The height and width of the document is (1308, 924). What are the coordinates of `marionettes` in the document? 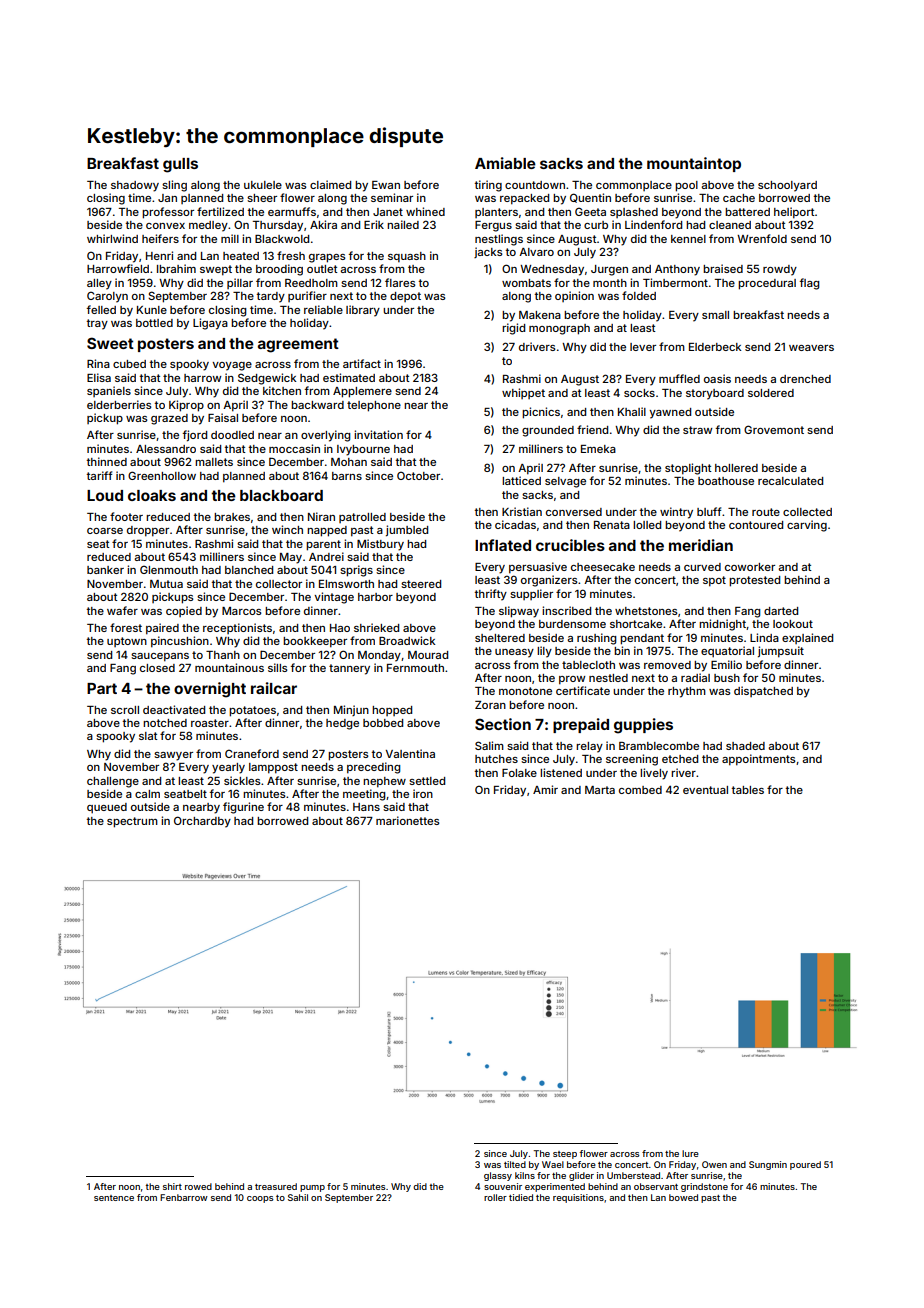 It's located at (407, 820).
